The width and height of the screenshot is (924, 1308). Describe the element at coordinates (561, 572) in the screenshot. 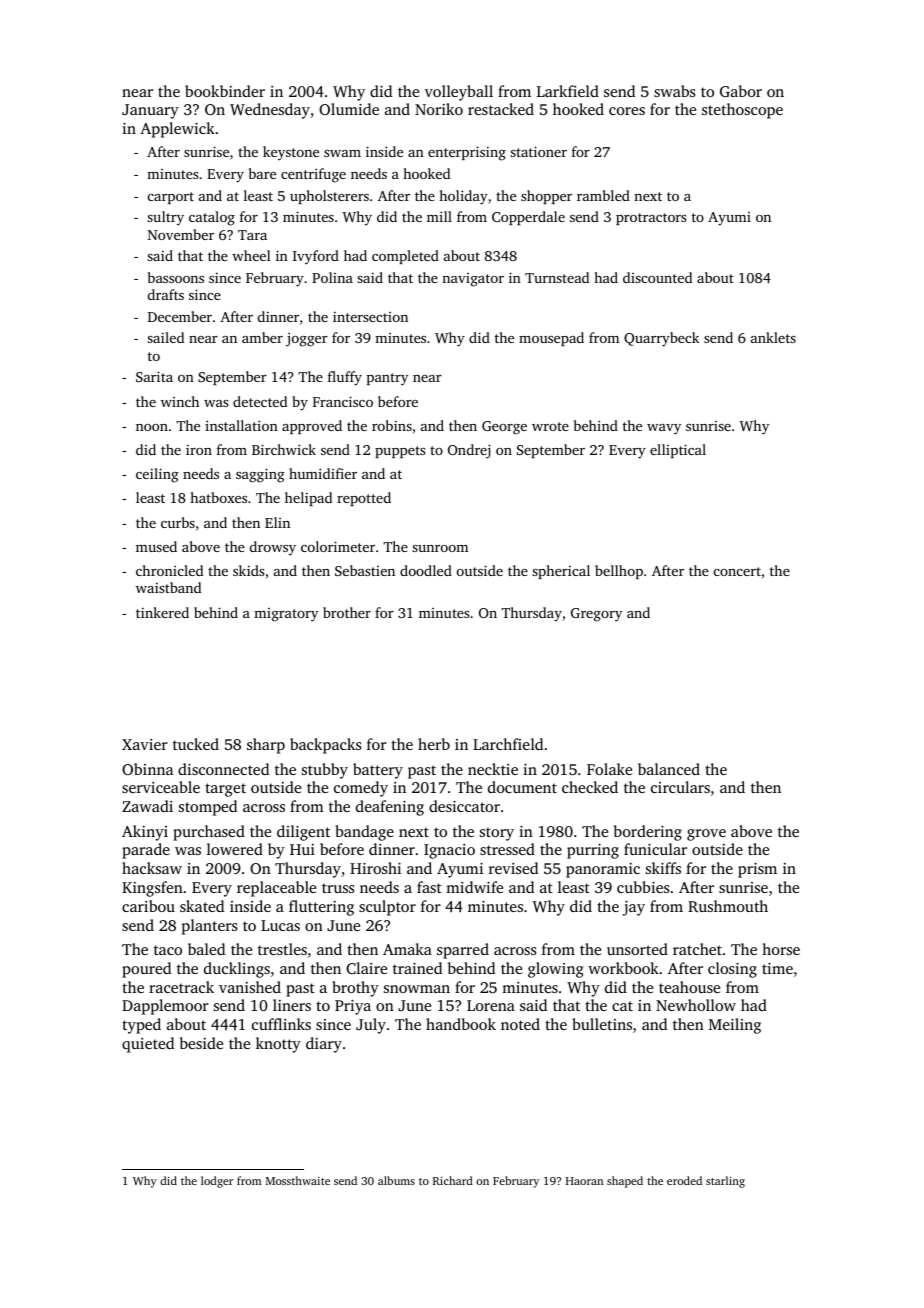

I see `spherical` at that location.
